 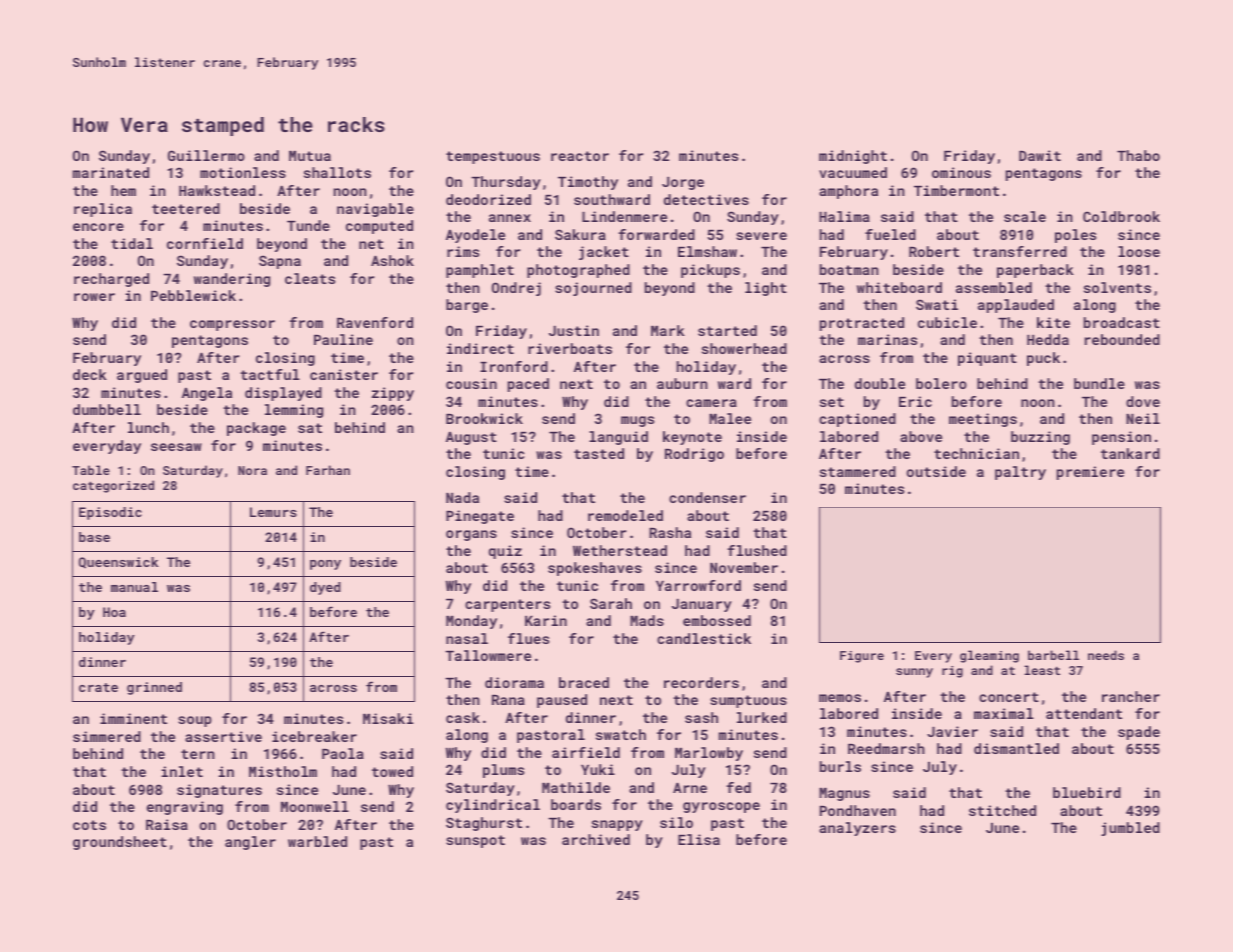 I want to click on paltry, so click(x=1020, y=473).
